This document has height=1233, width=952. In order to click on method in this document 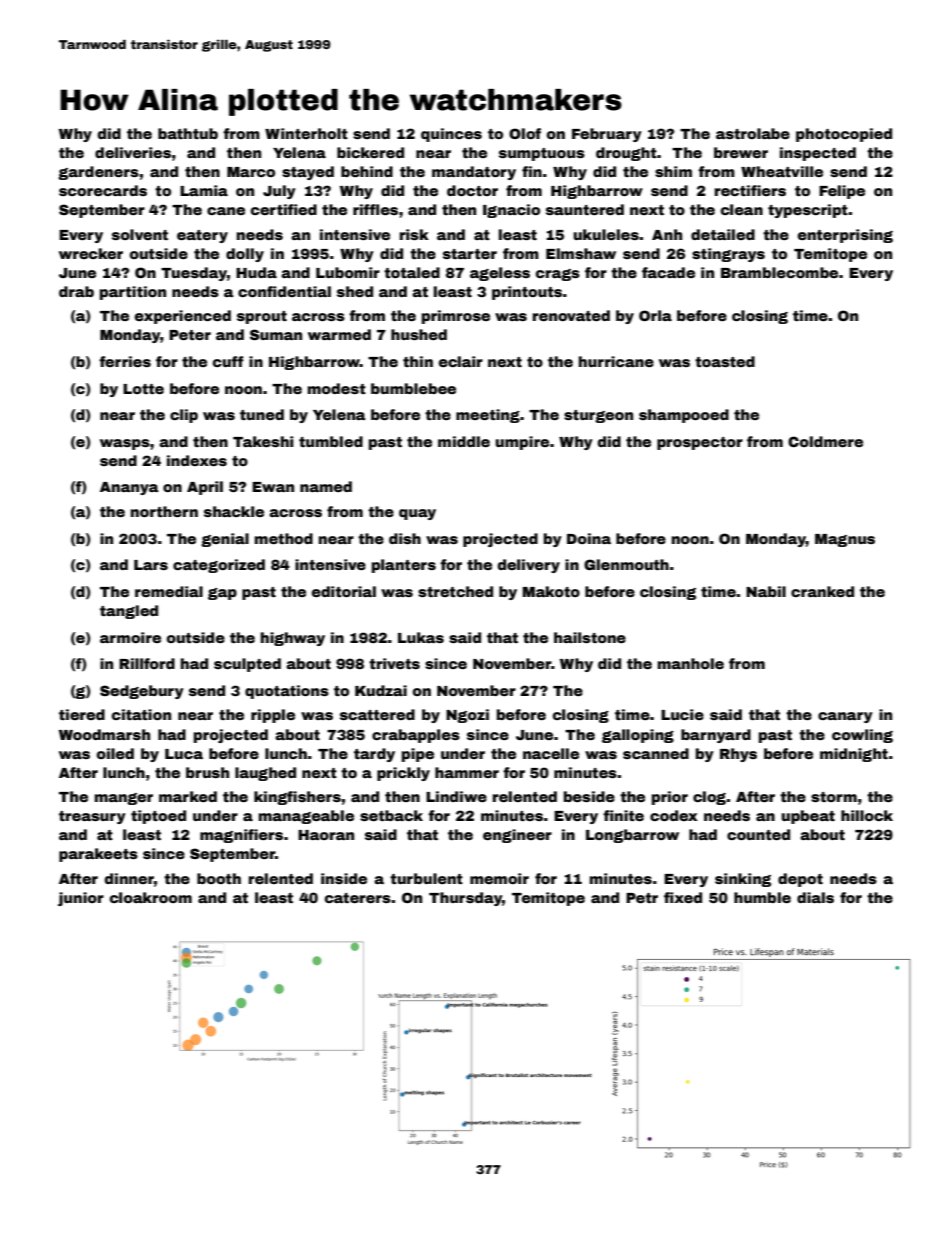, I will do `click(284, 538)`.
